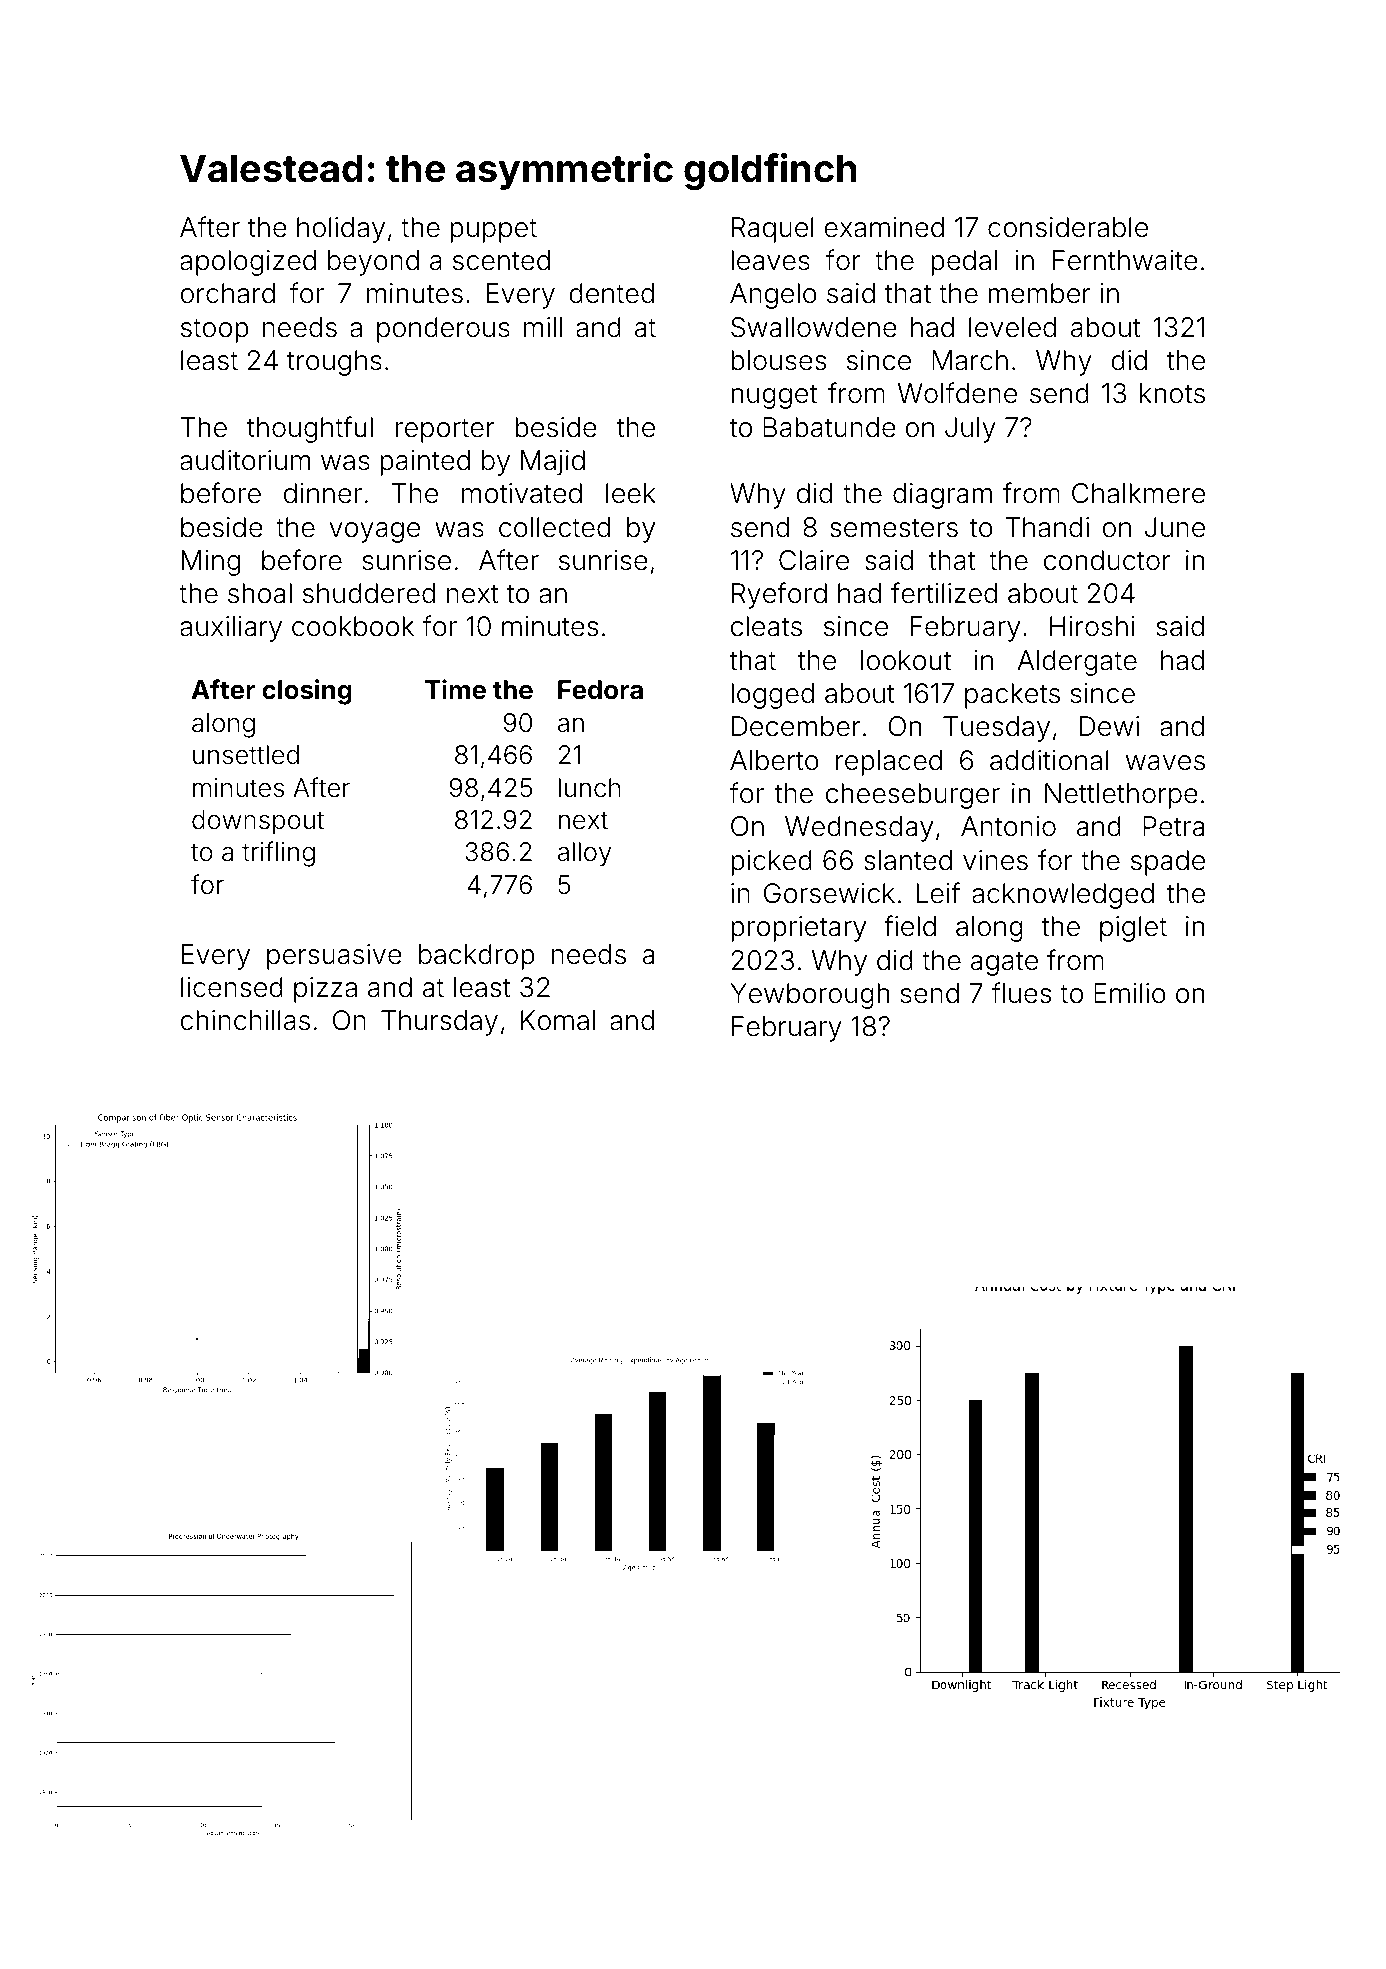  Describe the element at coordinates (631, 493) in the page. I see `leek` at that location.
